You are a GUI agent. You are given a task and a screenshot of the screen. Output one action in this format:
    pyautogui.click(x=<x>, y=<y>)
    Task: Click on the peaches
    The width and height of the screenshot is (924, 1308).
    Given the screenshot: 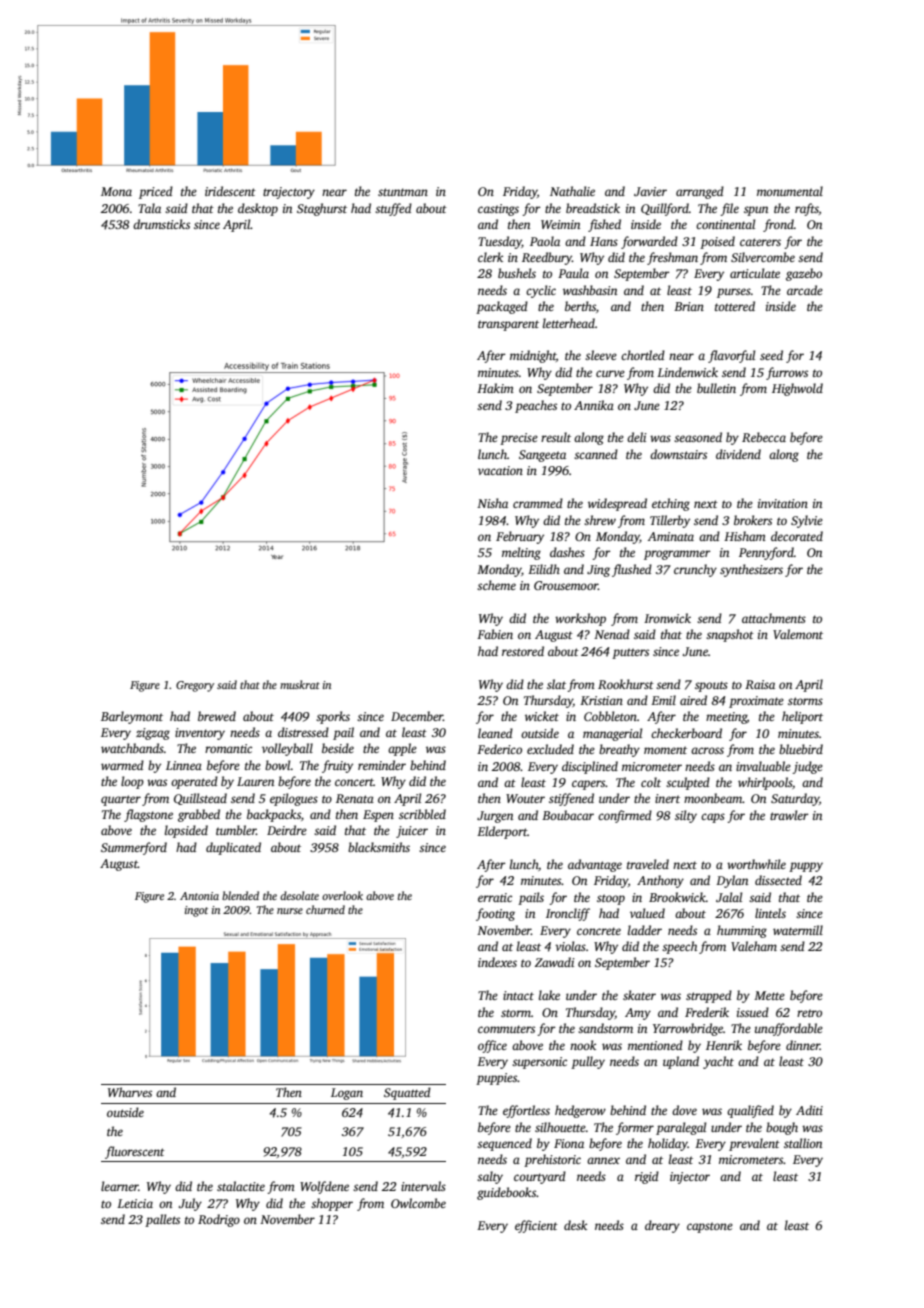 What is the action you would take?
    pyautogui.click(x=536, y=406)
